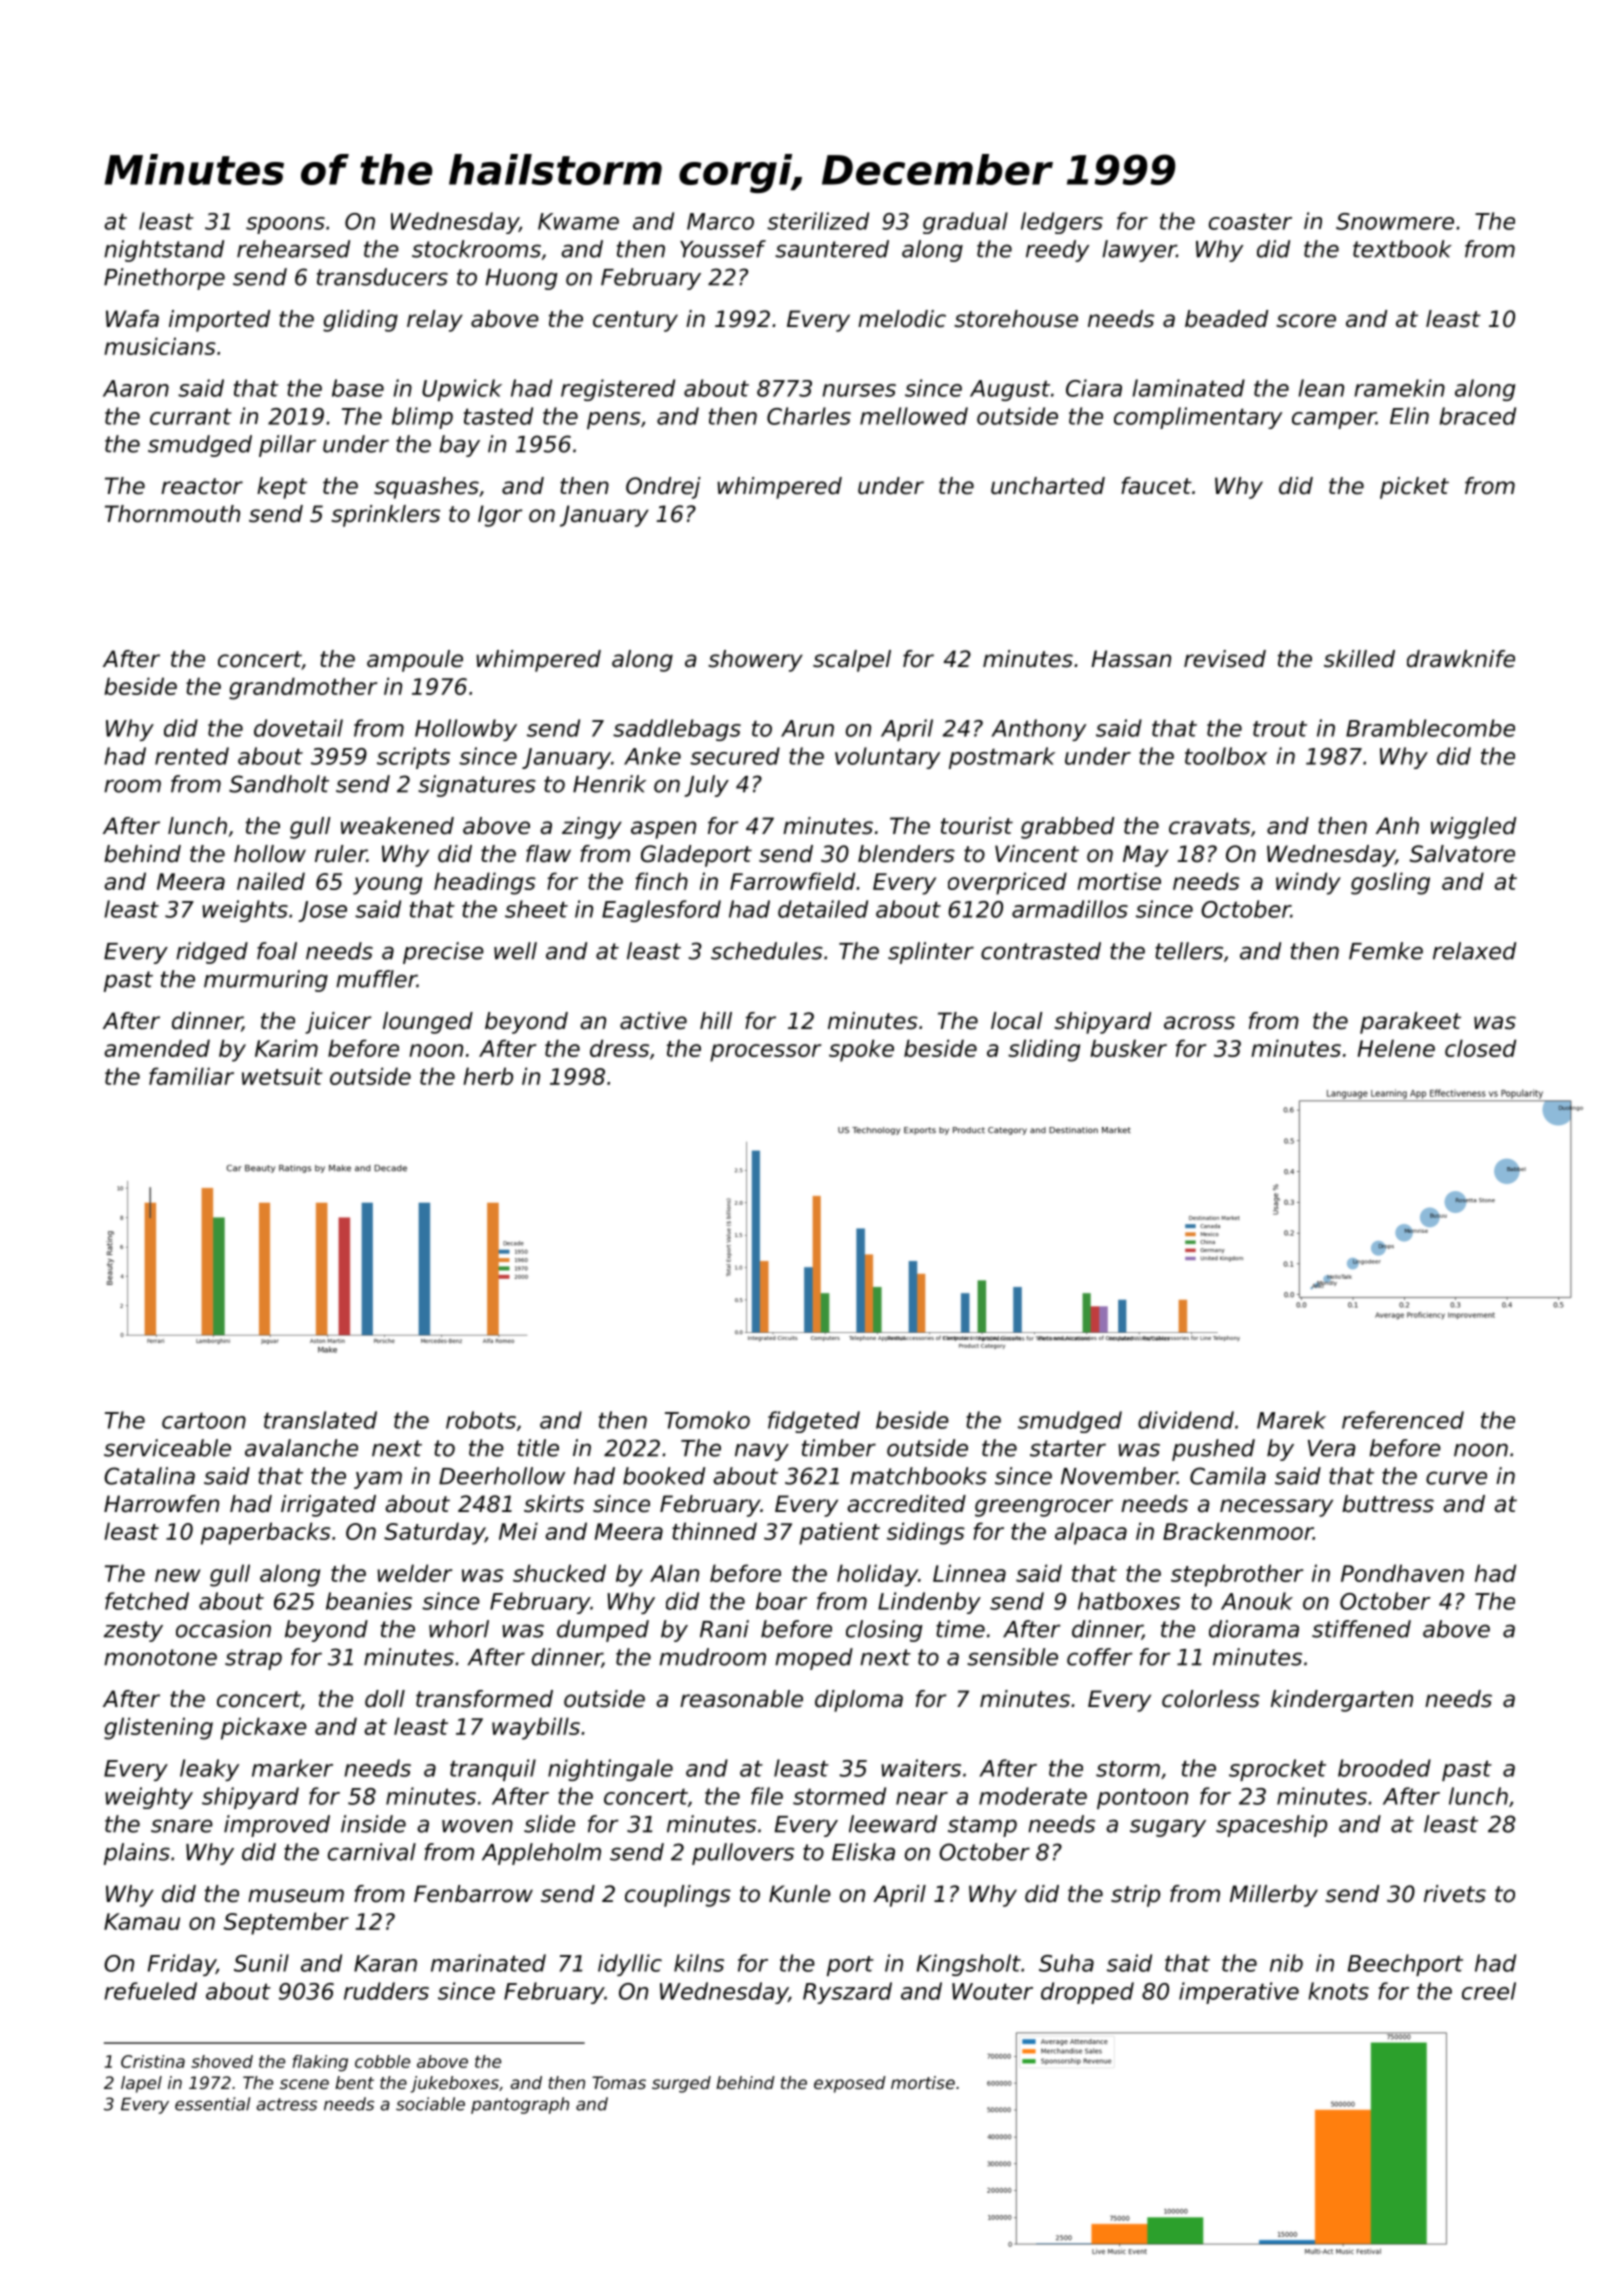 The image size is (1620, 2292). I want to click on starter, so click(1068, 1448).
